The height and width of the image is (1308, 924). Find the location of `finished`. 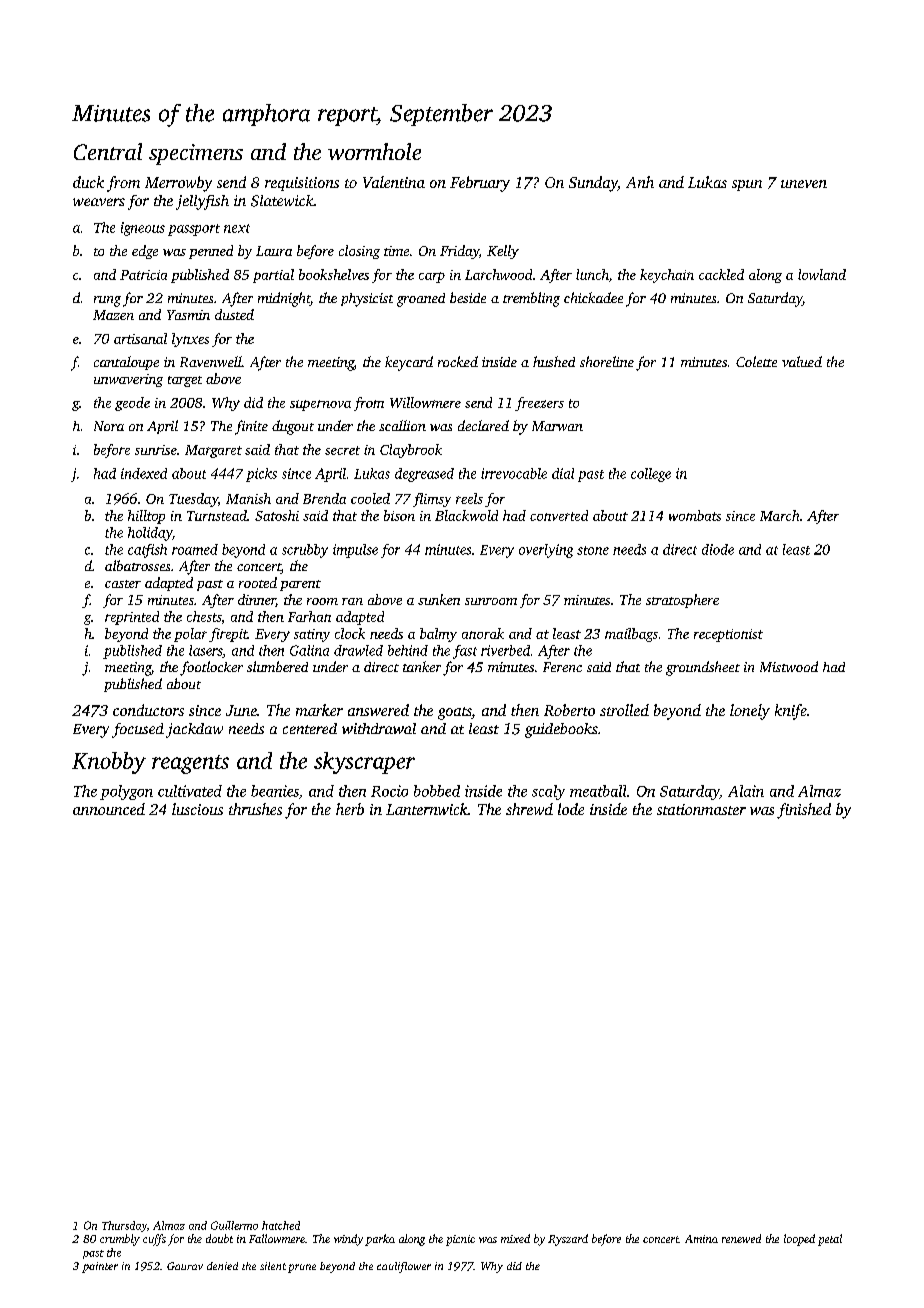

finished is located at coordinates (804, 811).
